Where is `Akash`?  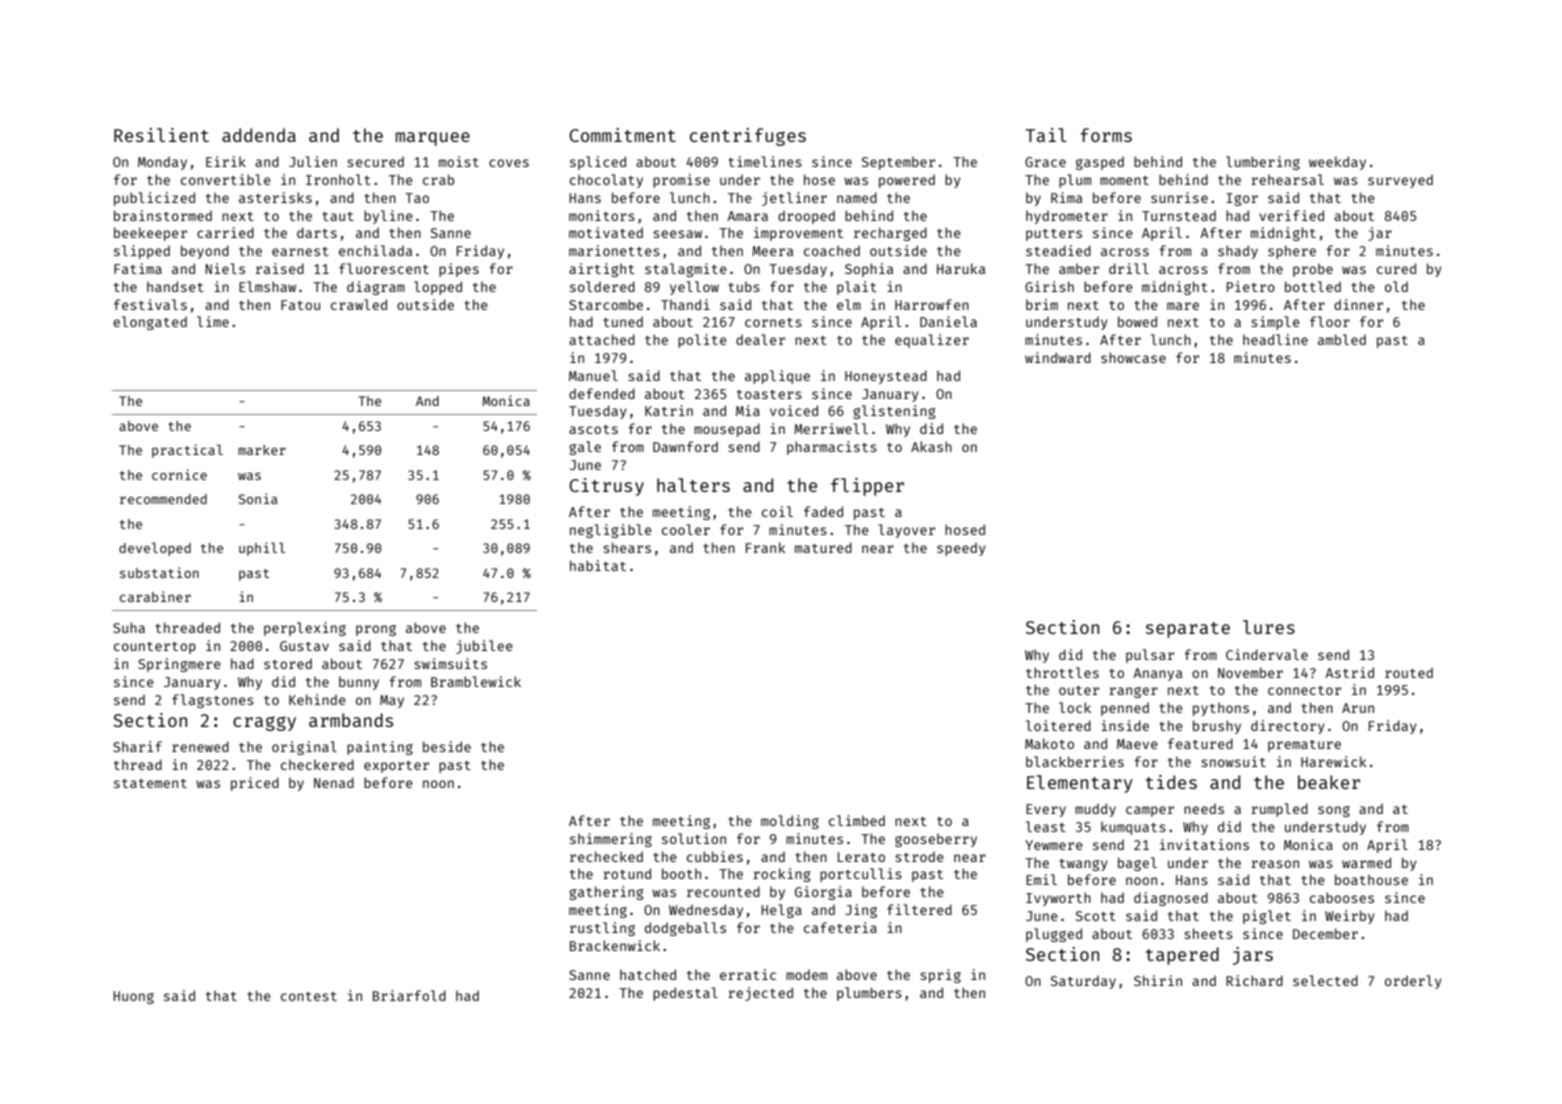 Akash is located at coordinates (931, 446).
